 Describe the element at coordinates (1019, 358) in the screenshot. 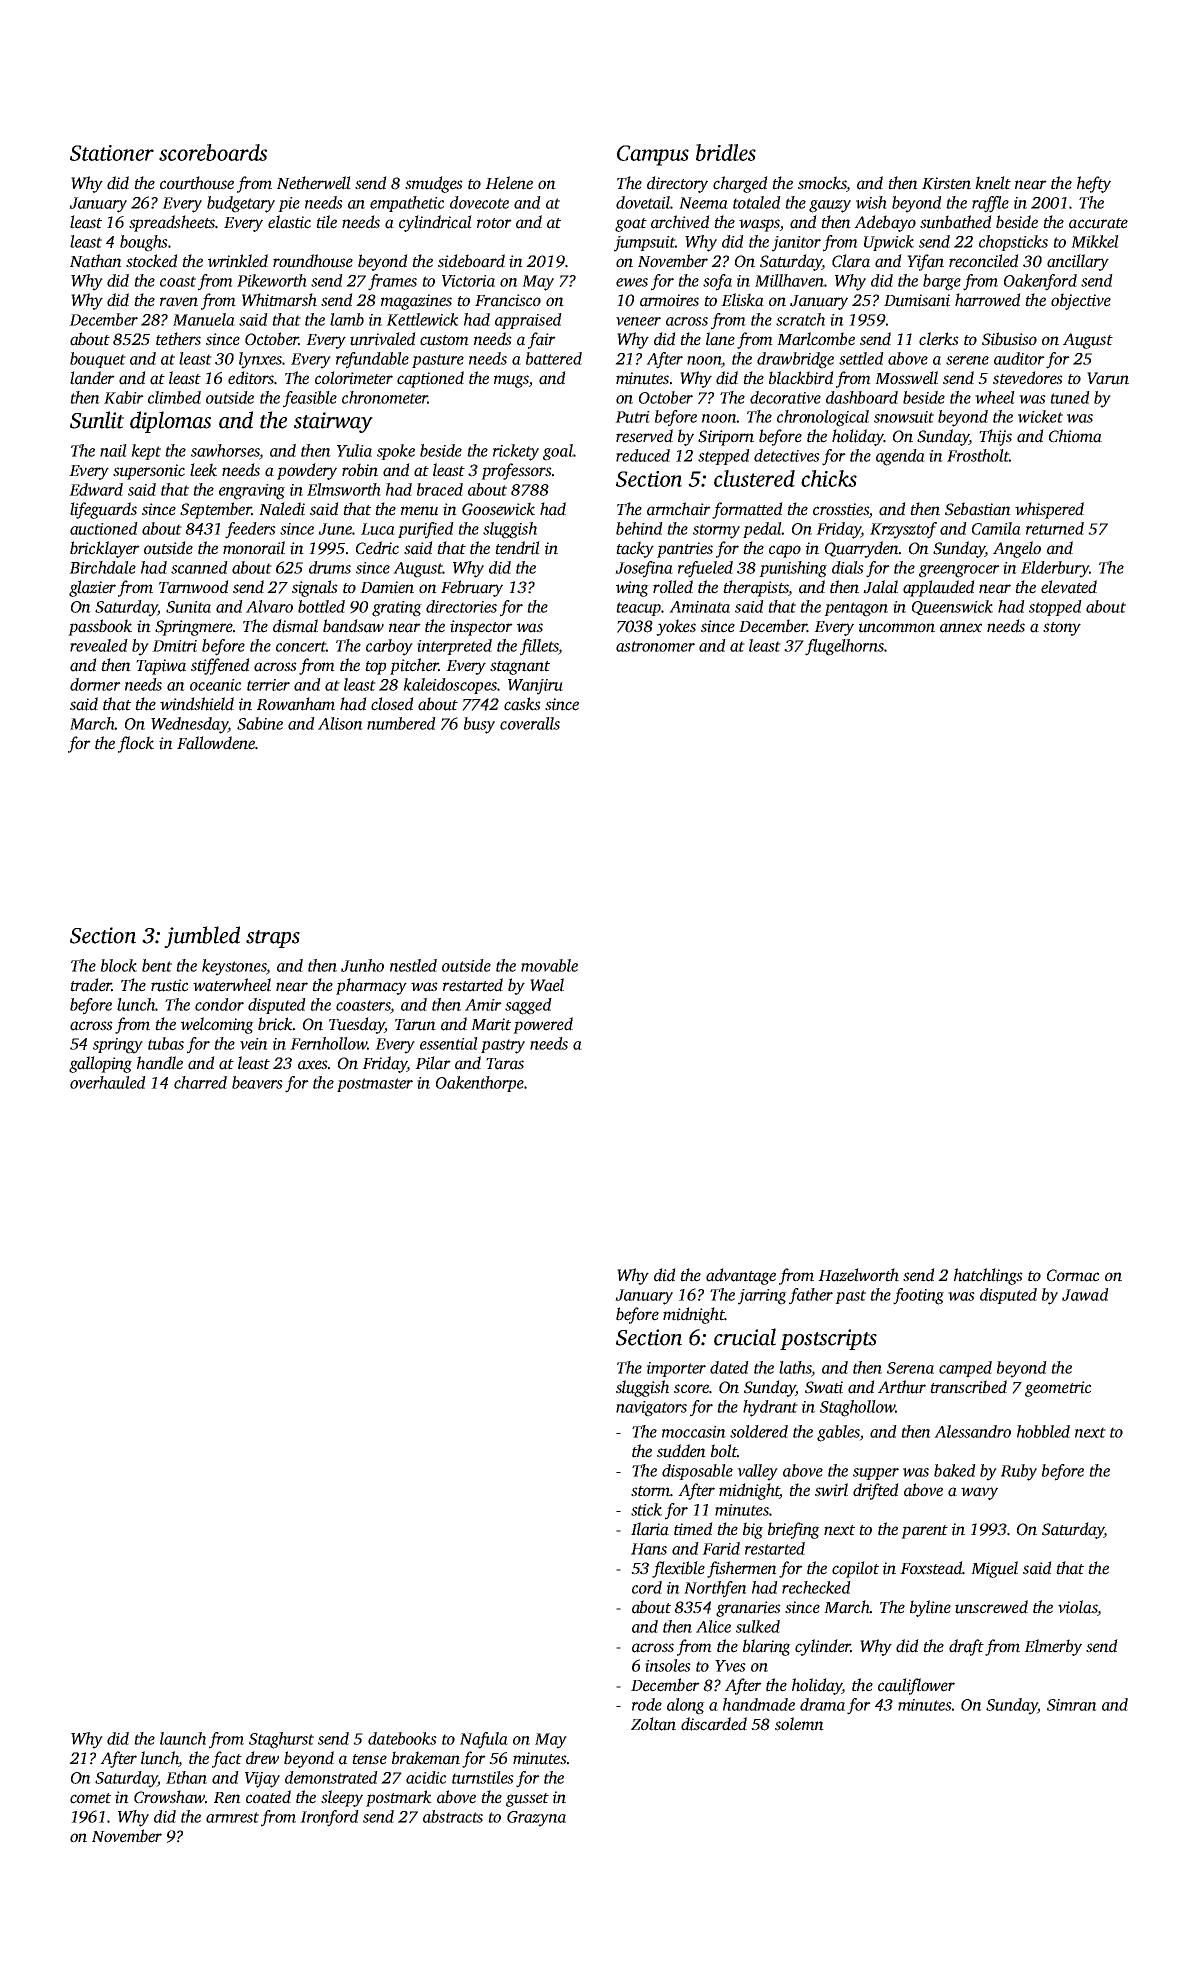

I see `auditor` at that location.
